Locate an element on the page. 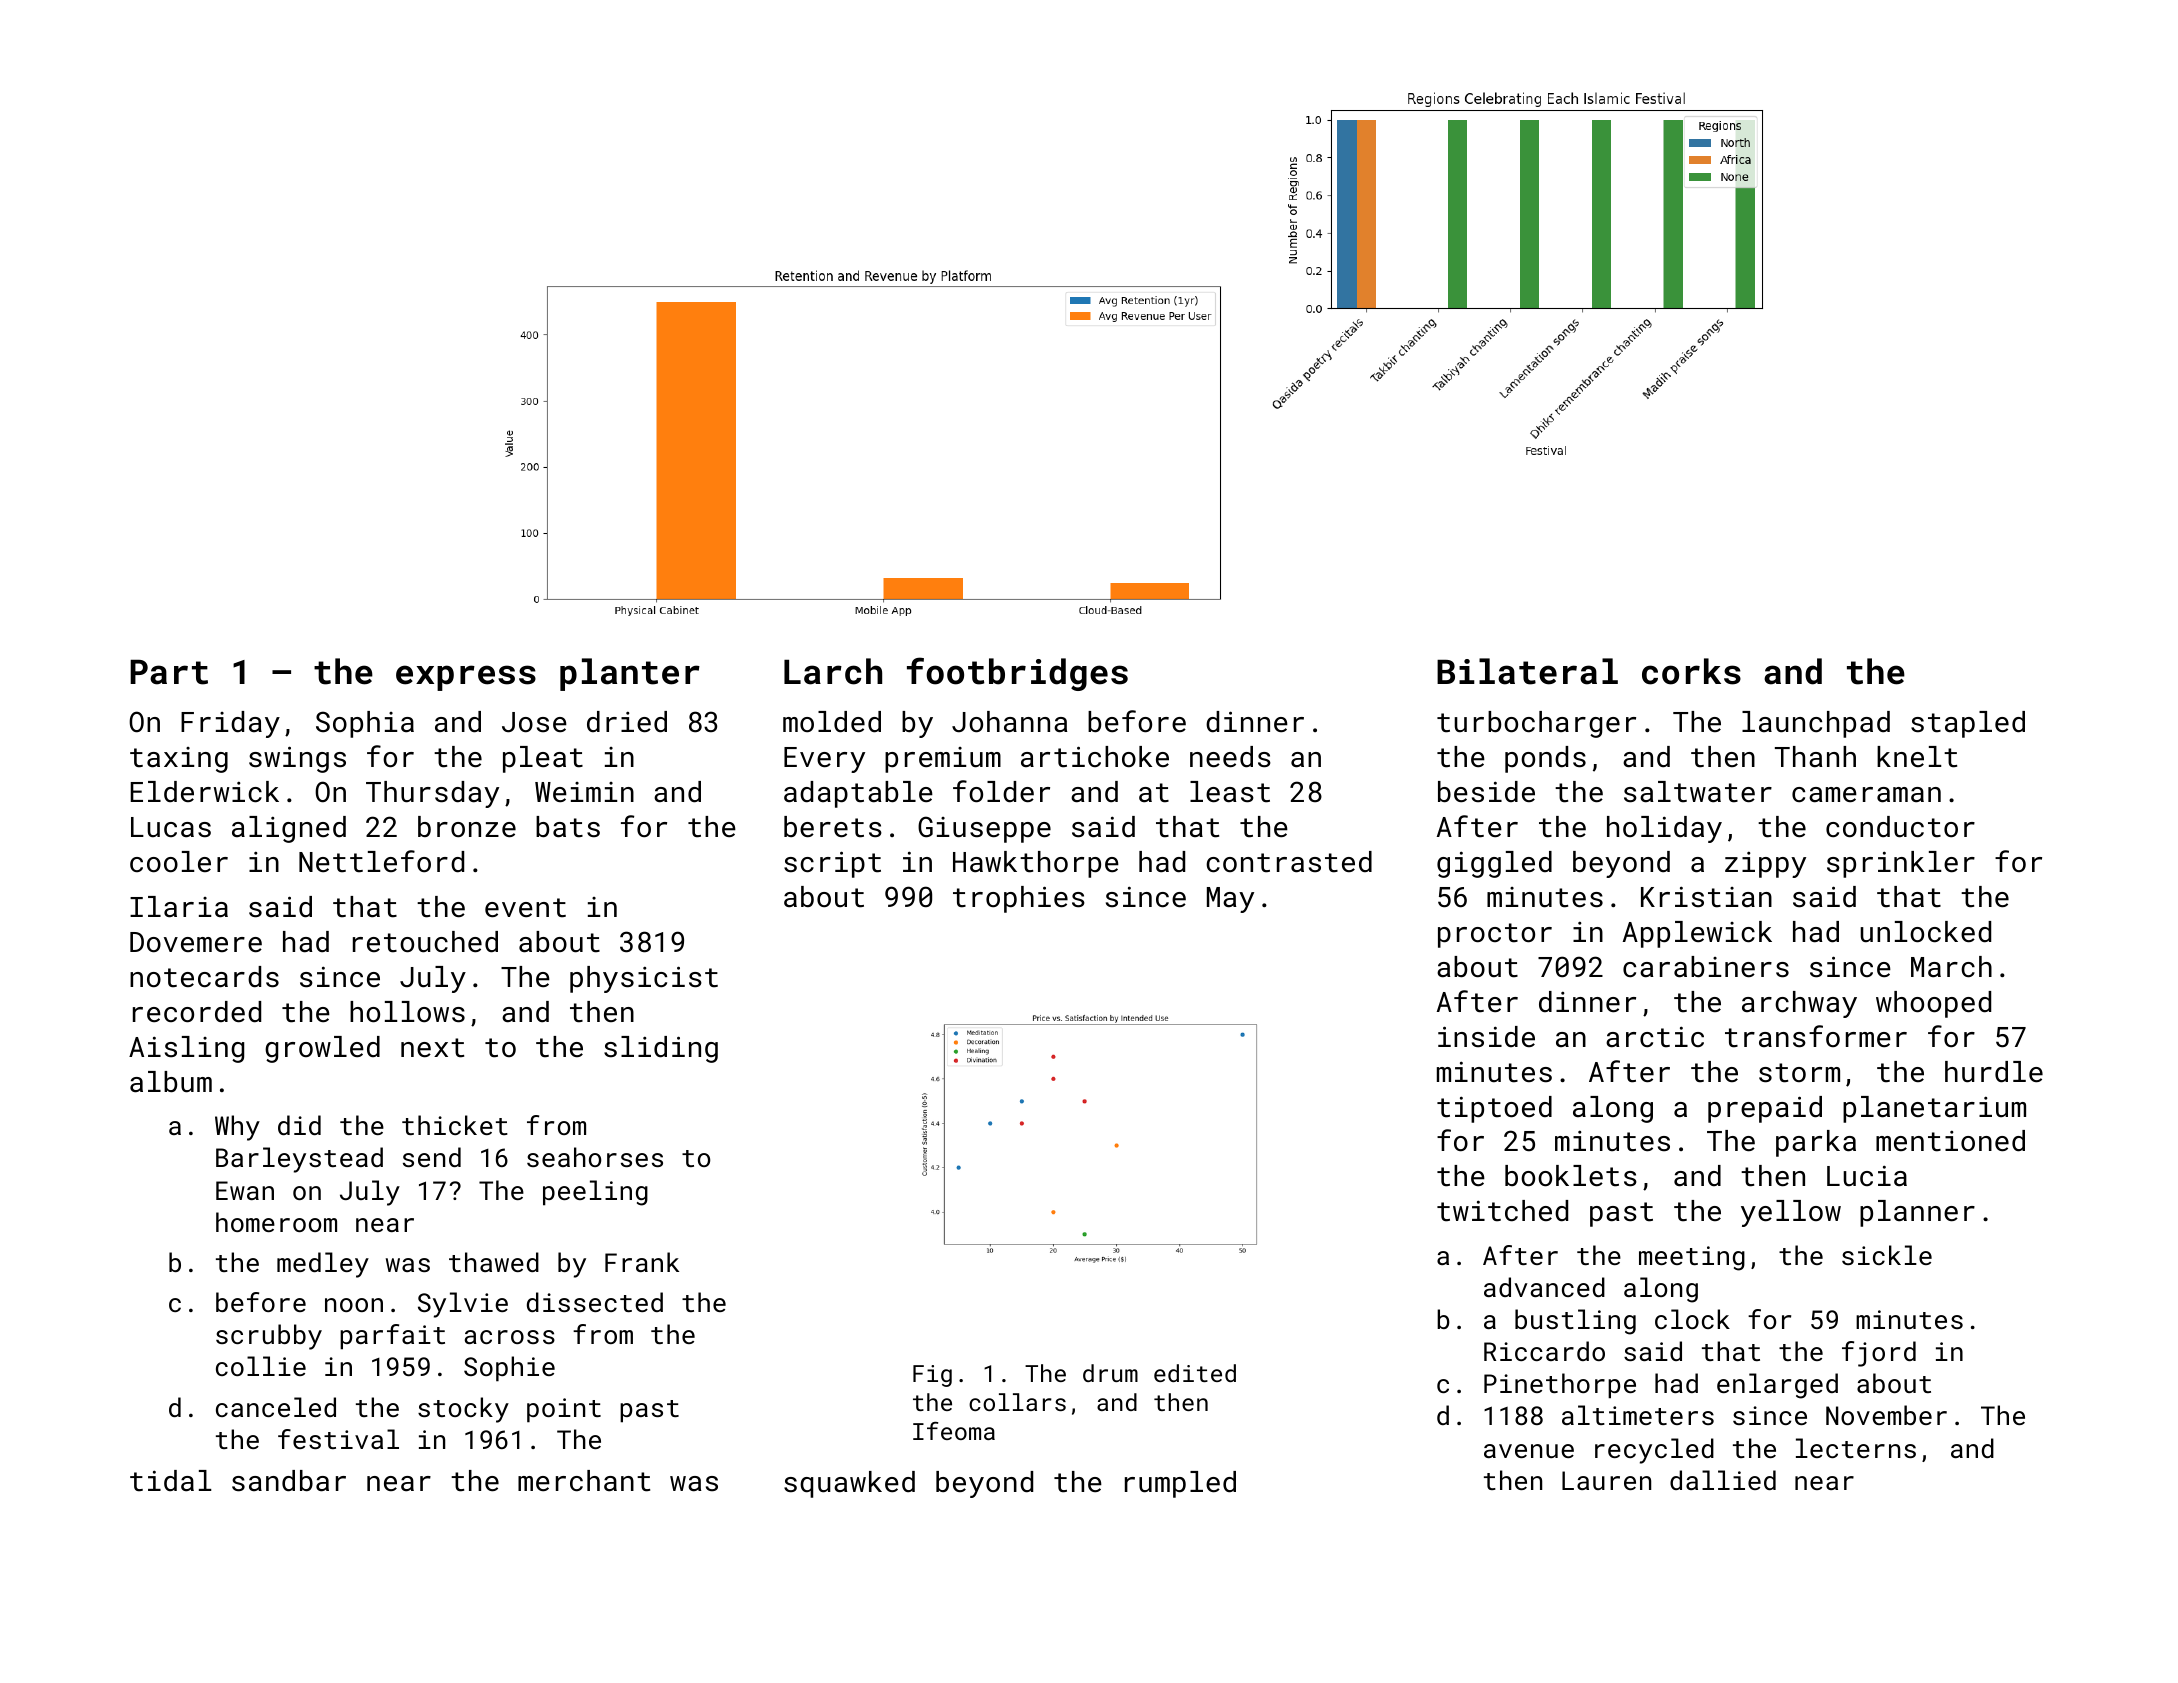  corks is located at coordinates (1691, 671).
